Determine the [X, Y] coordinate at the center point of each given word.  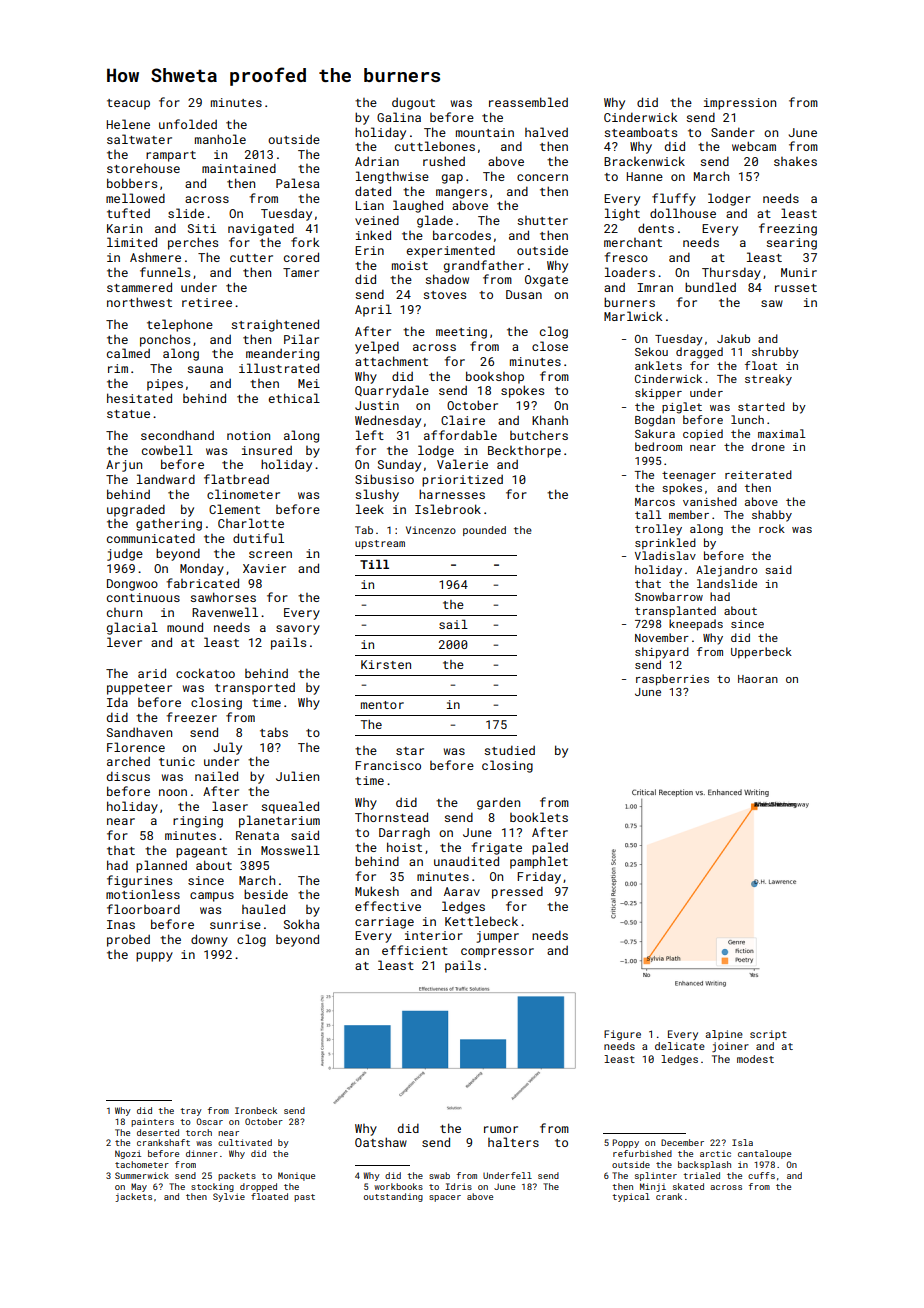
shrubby [775, 353]
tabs [274, 732]
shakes [795, 161]
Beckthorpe [524, 452]
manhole [220, 139]
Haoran [758, 679]
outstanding [393, 1197]
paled [550, 848]
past [304, 1198]
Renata [257, 835]
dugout [413, 104]
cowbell [167, 450]
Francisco [388, 765]
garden [498, 803]
